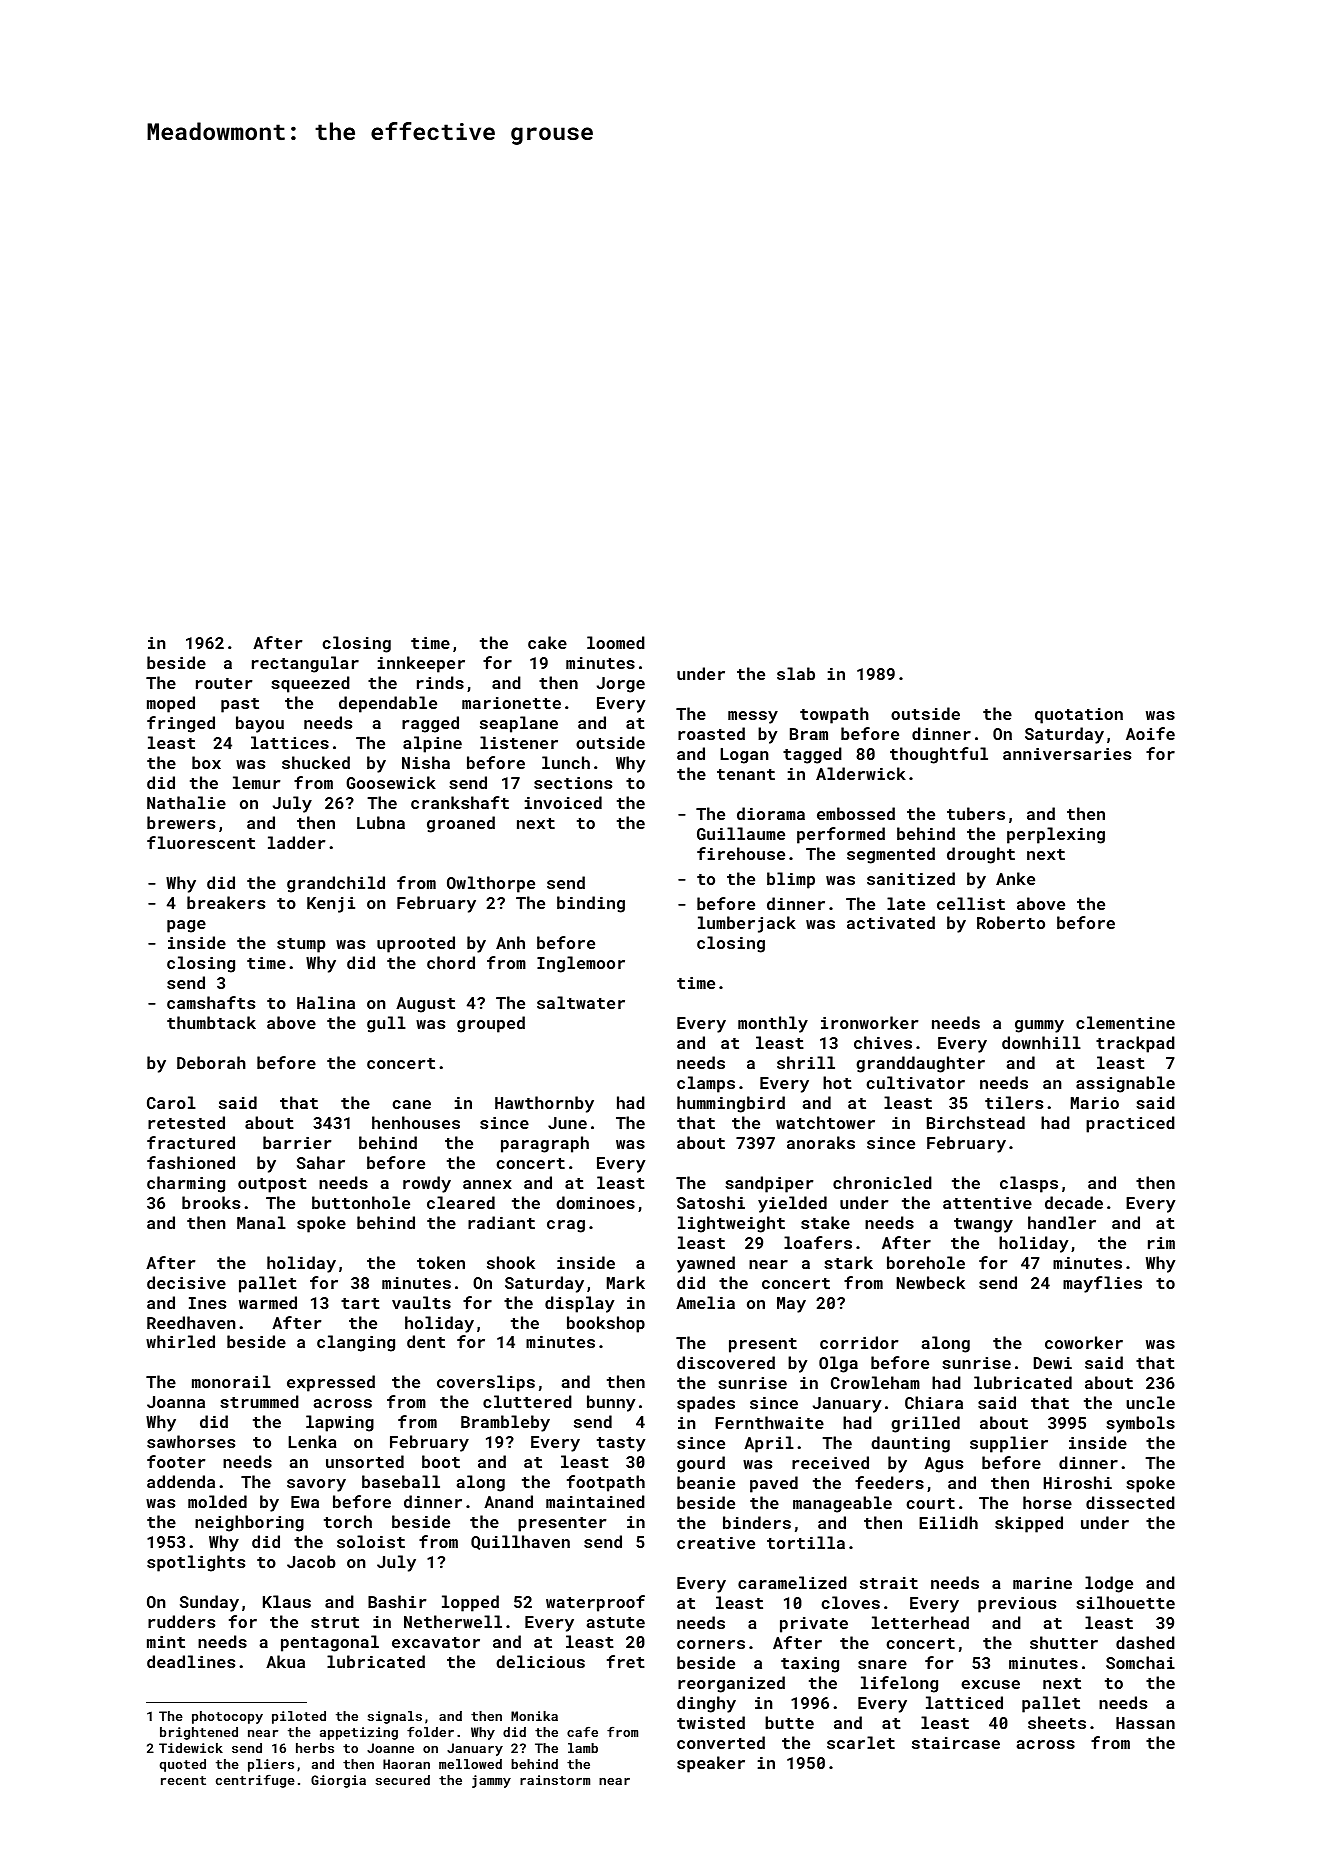 This page has width=1322, height=1869. I want to click on rectangular, so click(305, 664).
